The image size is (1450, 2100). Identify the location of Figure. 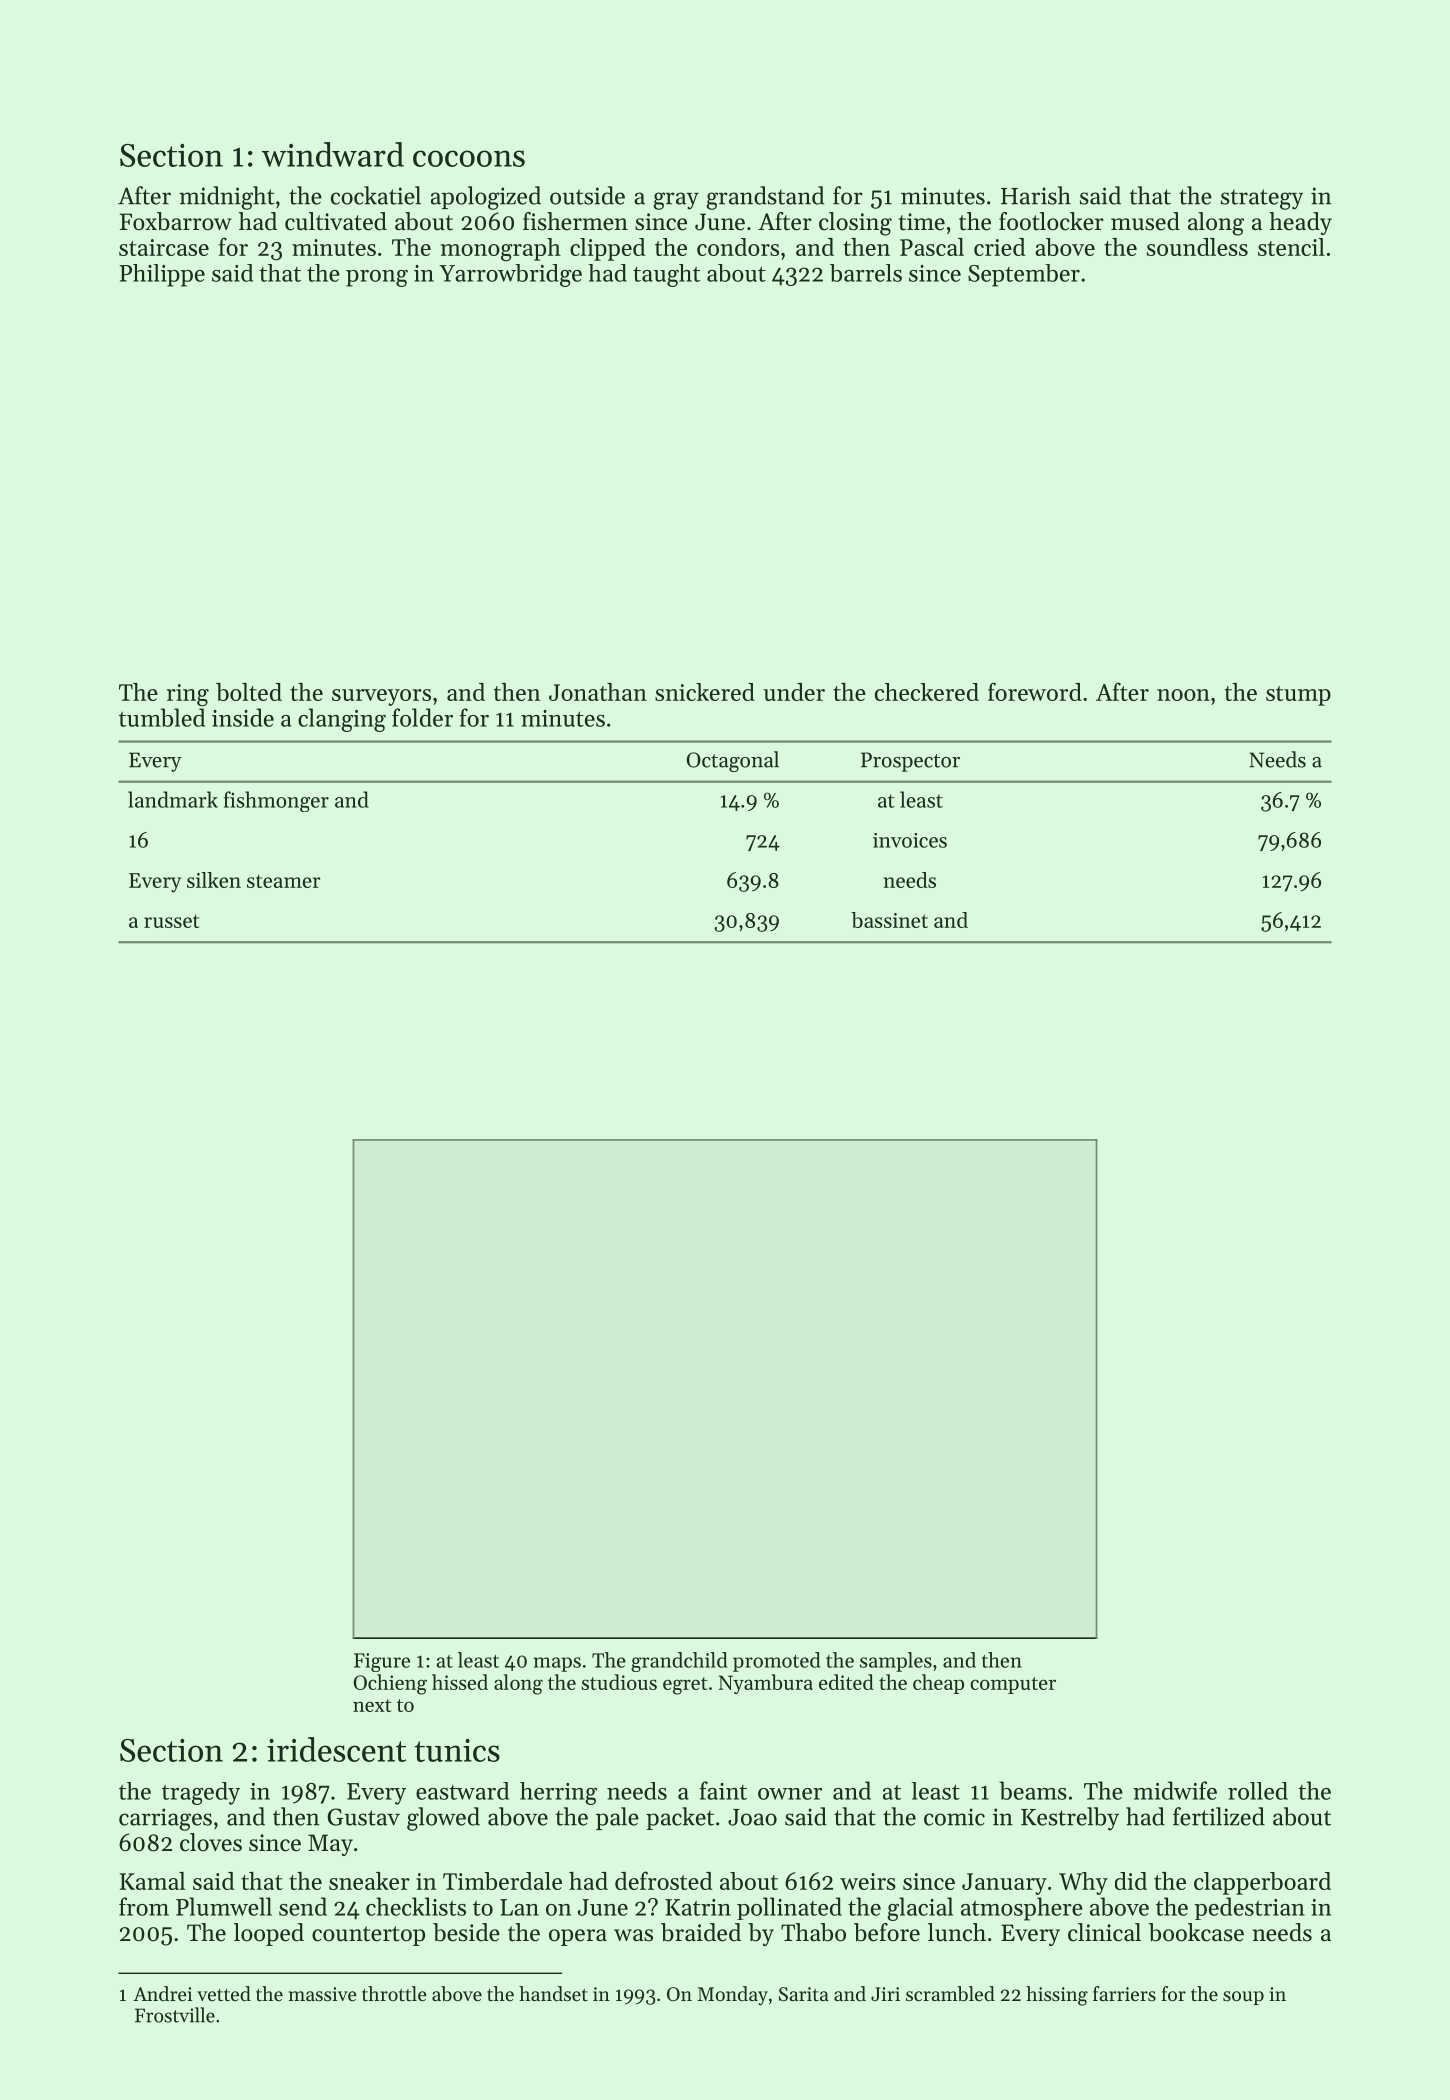
(382, 1662).
